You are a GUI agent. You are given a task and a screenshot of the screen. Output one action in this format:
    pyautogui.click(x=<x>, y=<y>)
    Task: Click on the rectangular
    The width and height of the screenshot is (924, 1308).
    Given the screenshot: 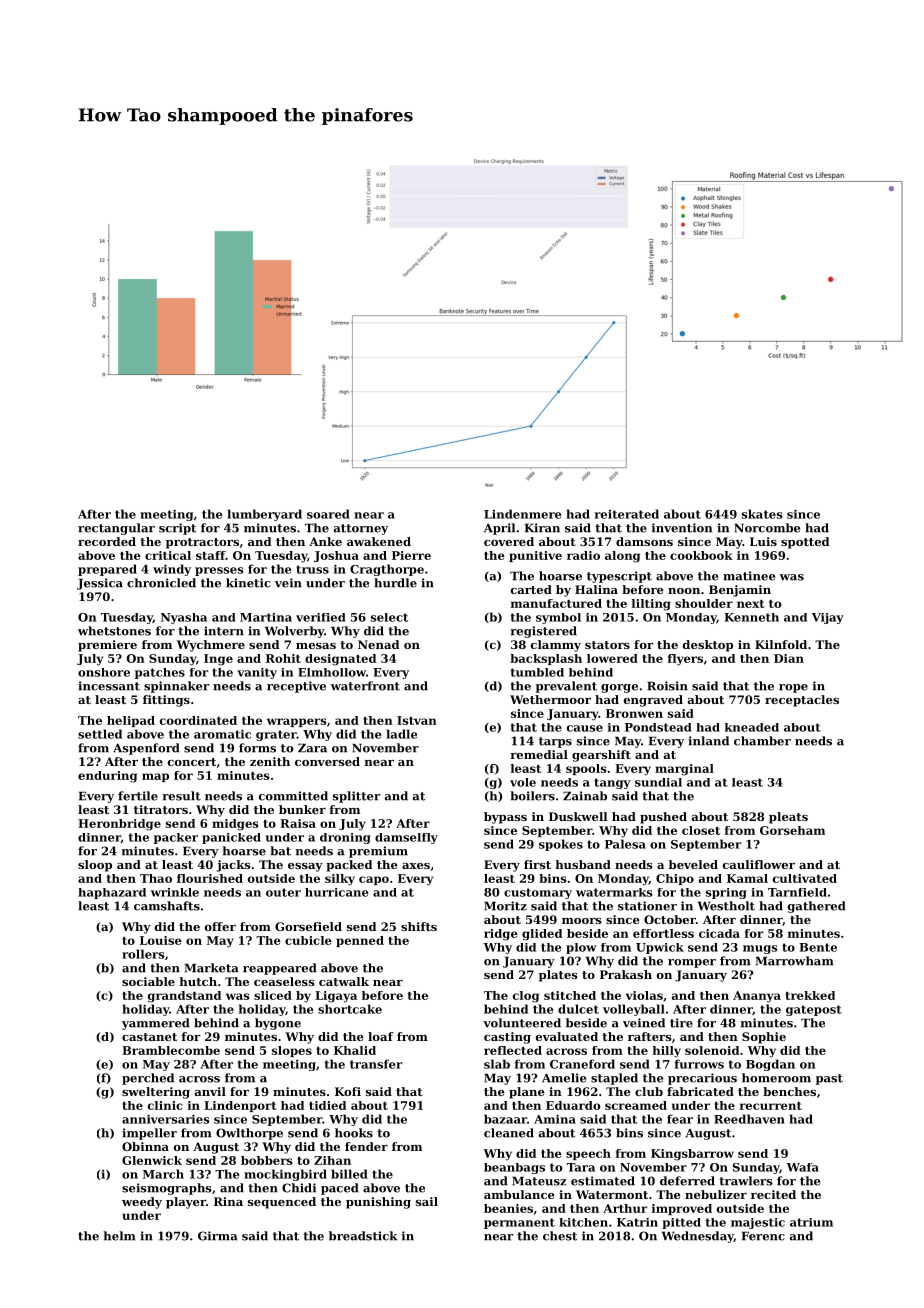 What is the action you would take?
    pyautogui.click(x=116, y=529)
